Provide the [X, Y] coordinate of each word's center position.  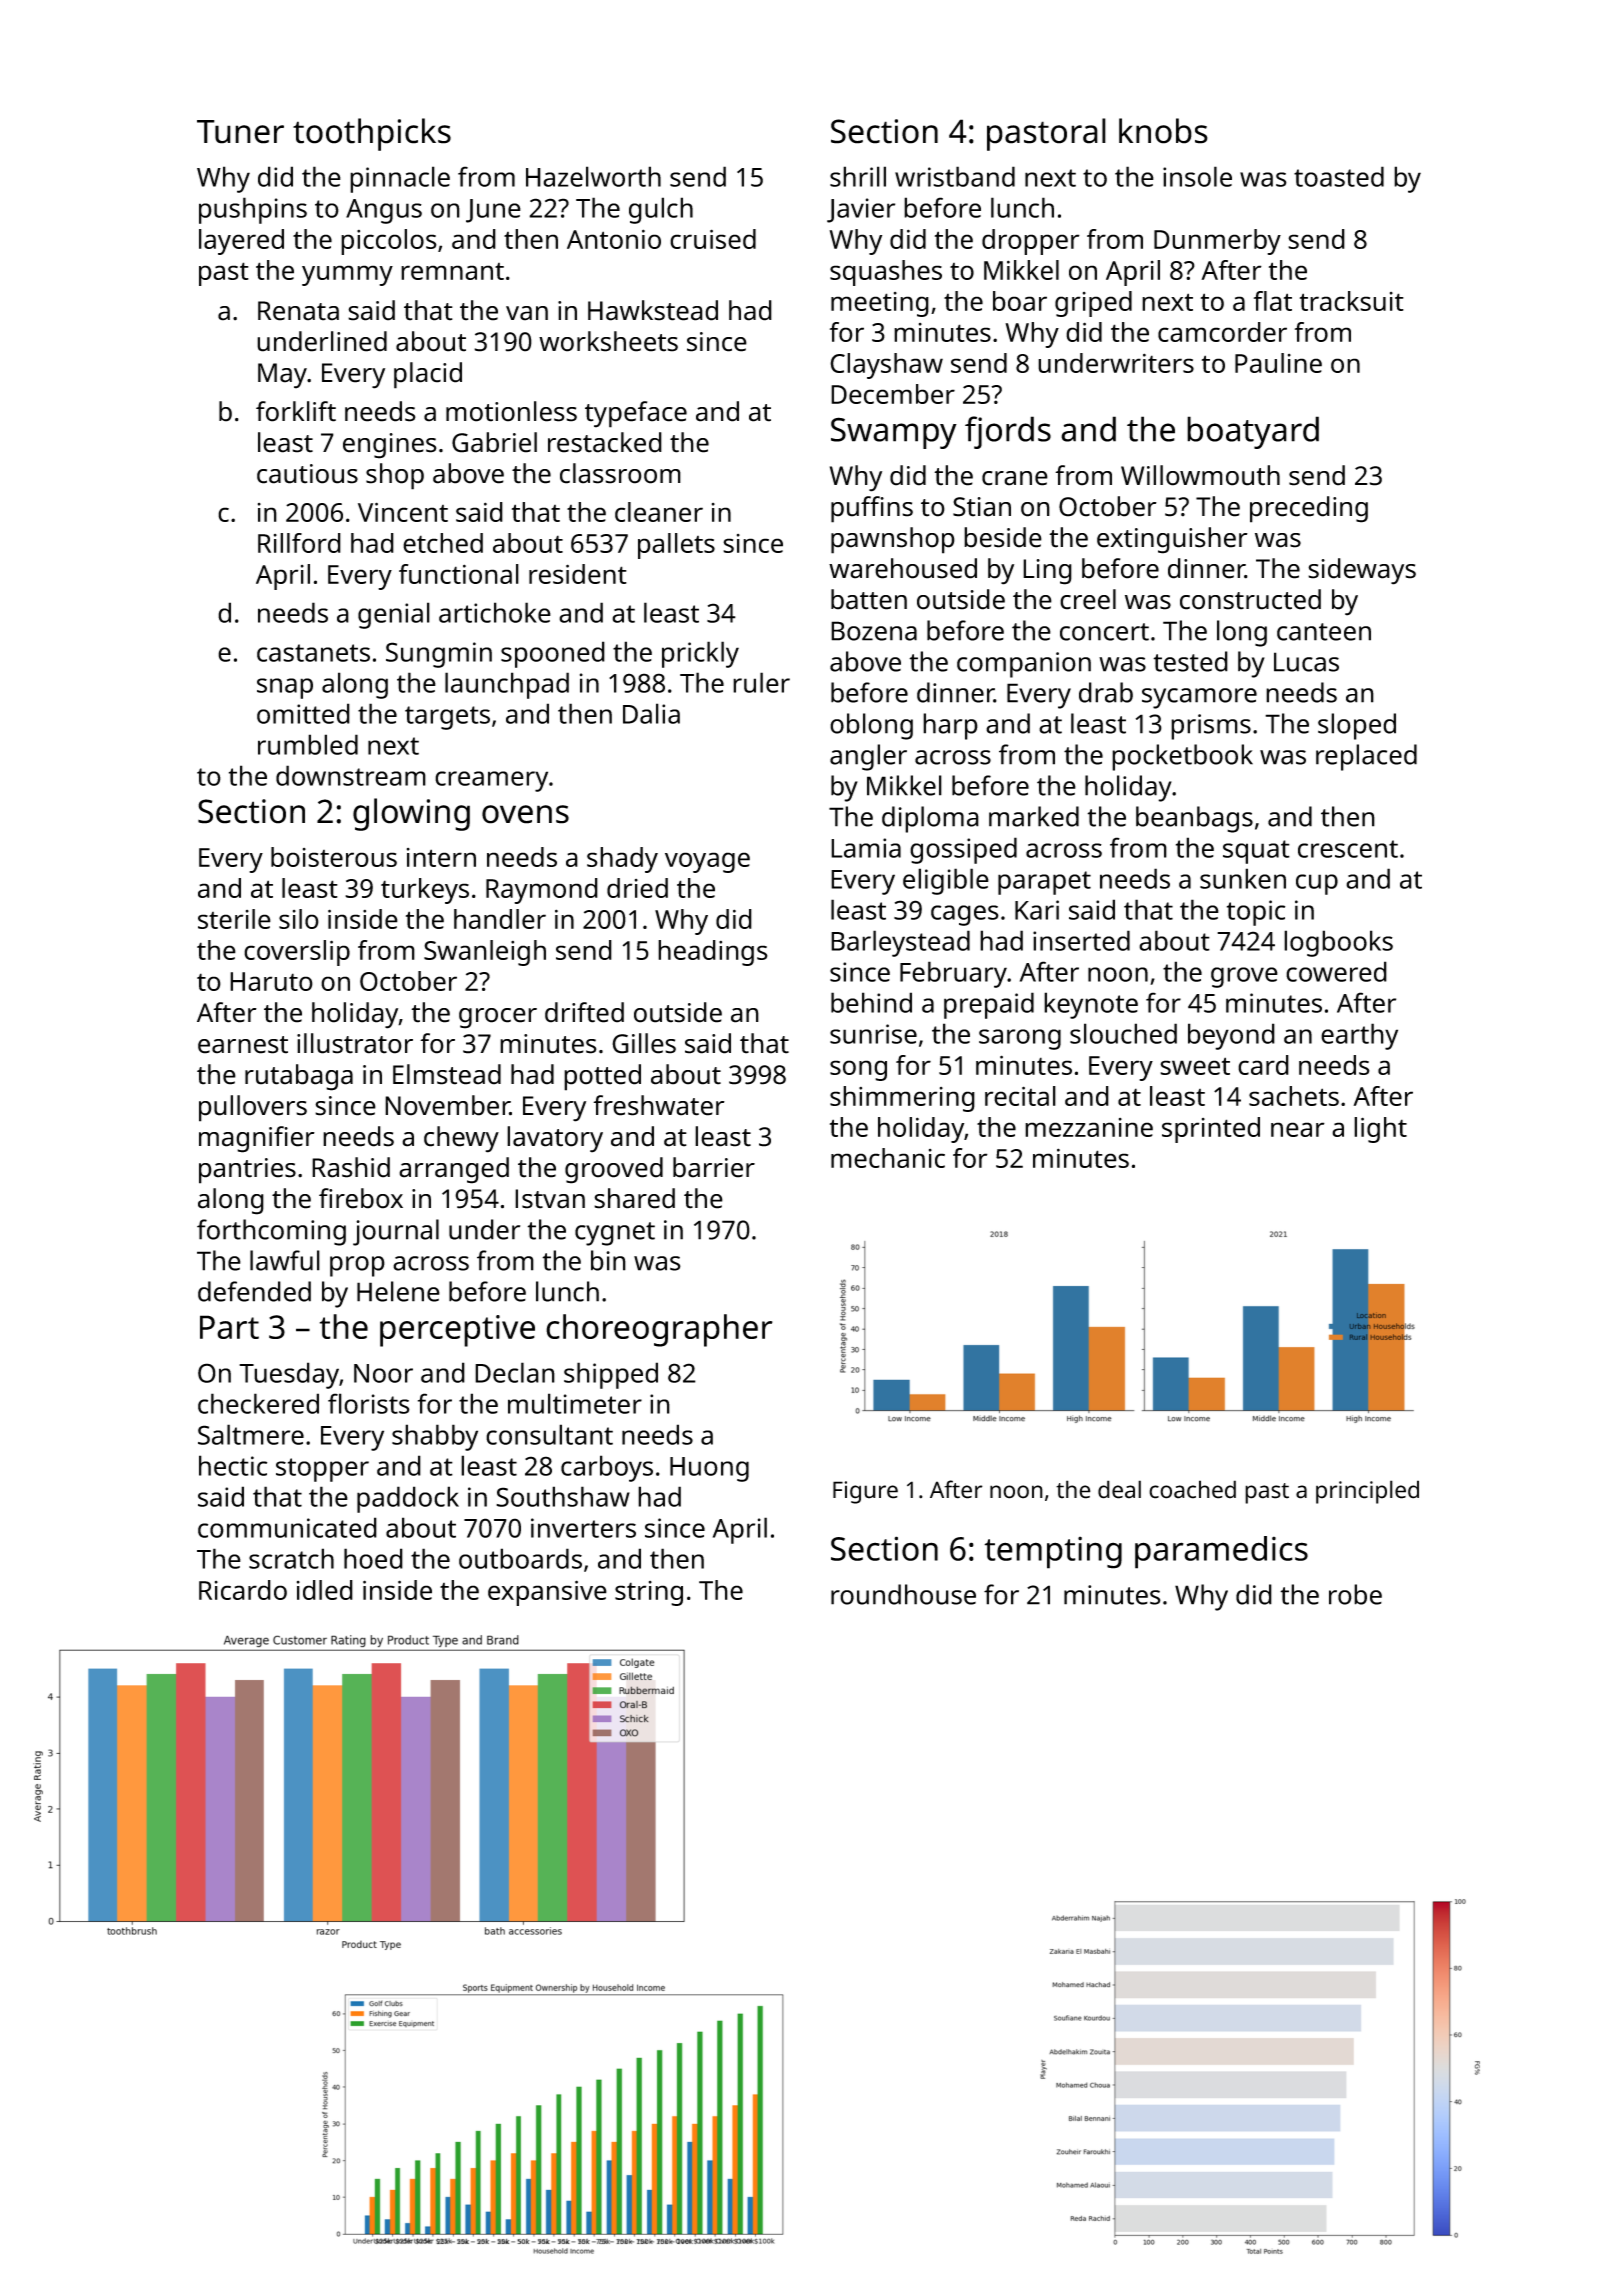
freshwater [659, 1105]
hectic [233, 1465]
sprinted [1211, 1130]
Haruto [271, 981]
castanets [313, 653]
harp [950, 726]
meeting [880, 304]
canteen [1324, 632]
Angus [384, 211]
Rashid [351, 1167]
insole [1197, 176]
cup [1317, 884]
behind [871, 1002]
